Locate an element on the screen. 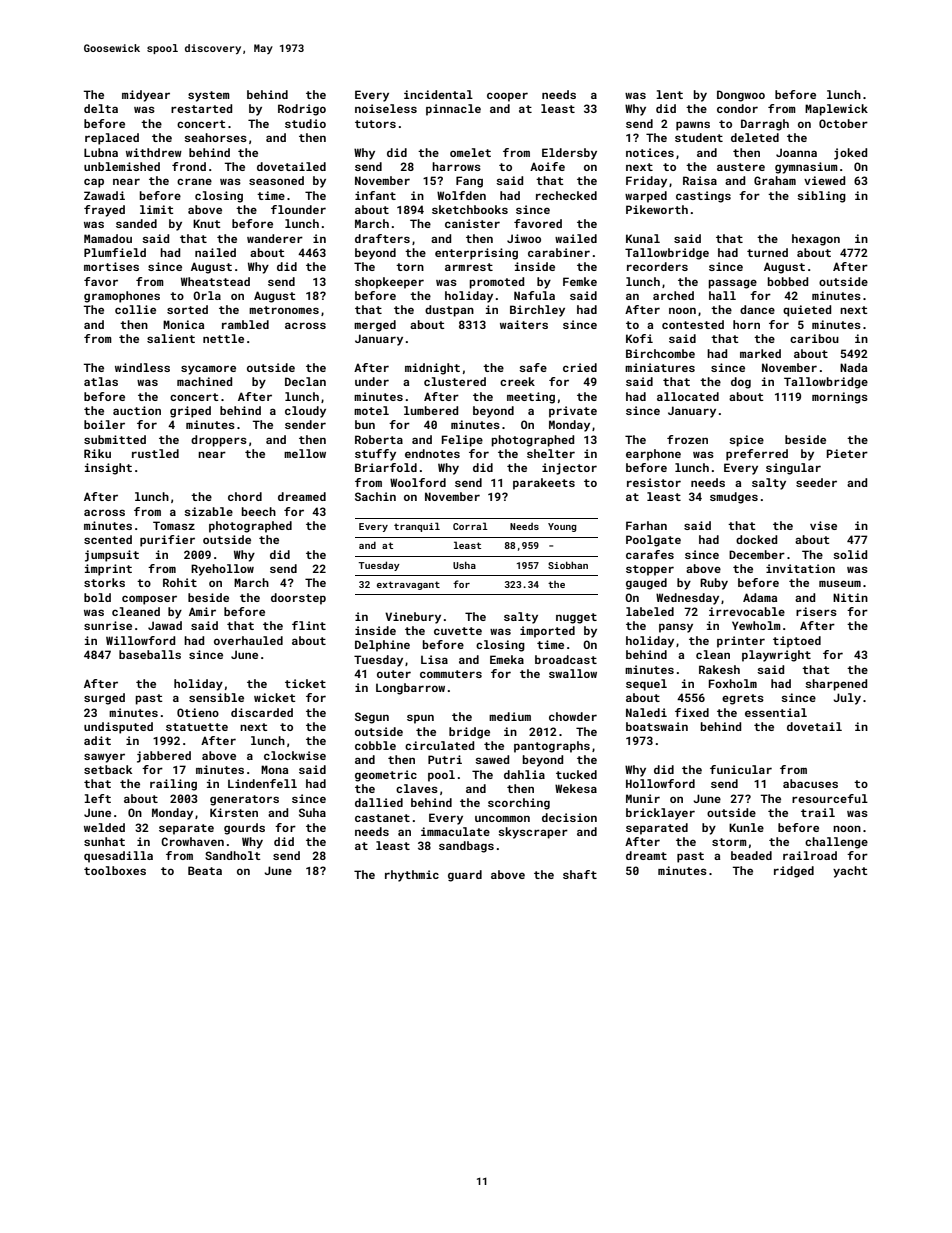 This screenshot has width=952, height=1233. dreamed is located at coordinates (302, 496).
